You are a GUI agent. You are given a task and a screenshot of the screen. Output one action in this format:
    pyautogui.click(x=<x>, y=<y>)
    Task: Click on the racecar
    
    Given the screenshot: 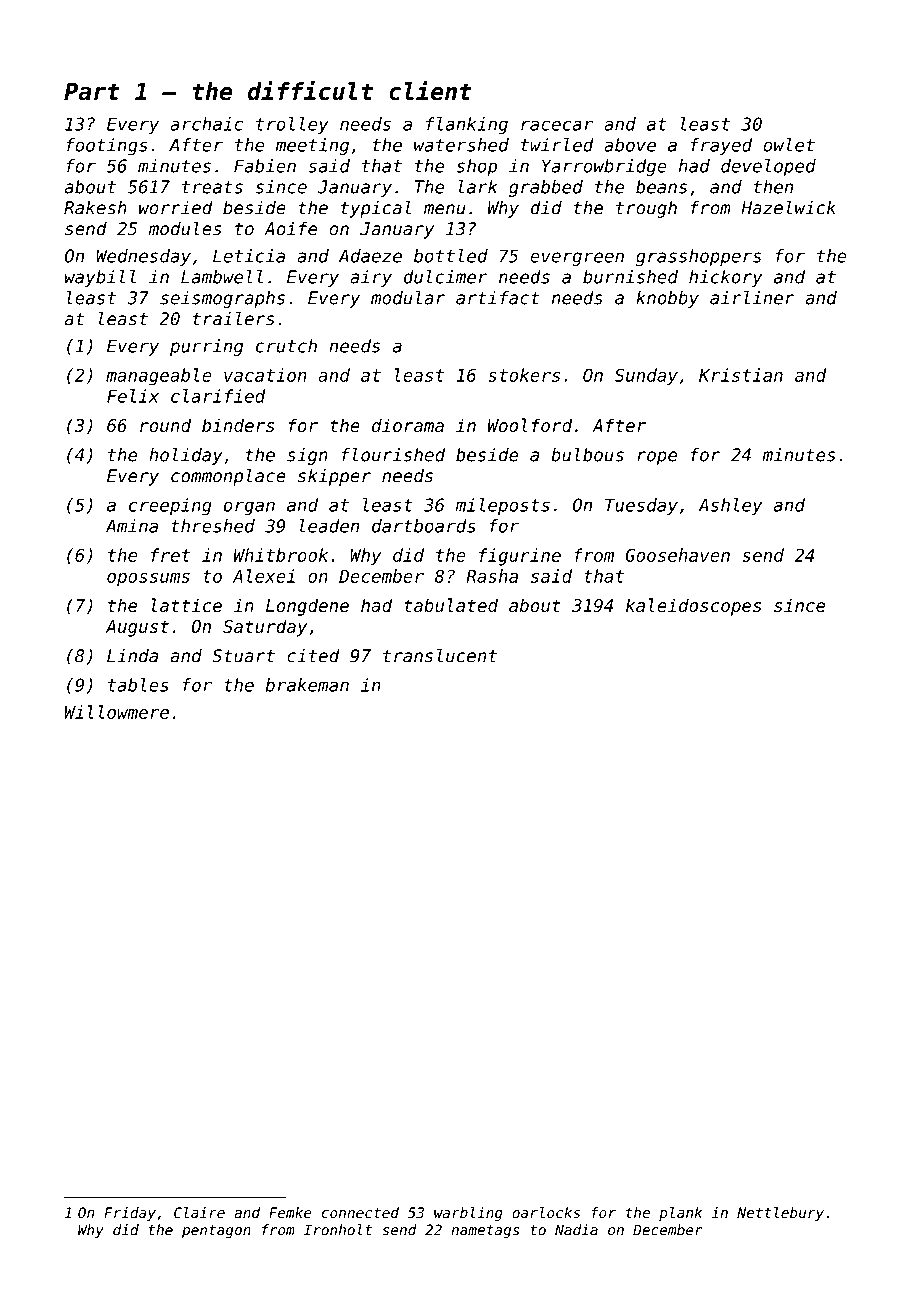 What is the action you would take?
    pyautogui.click(x=557, y=125)
